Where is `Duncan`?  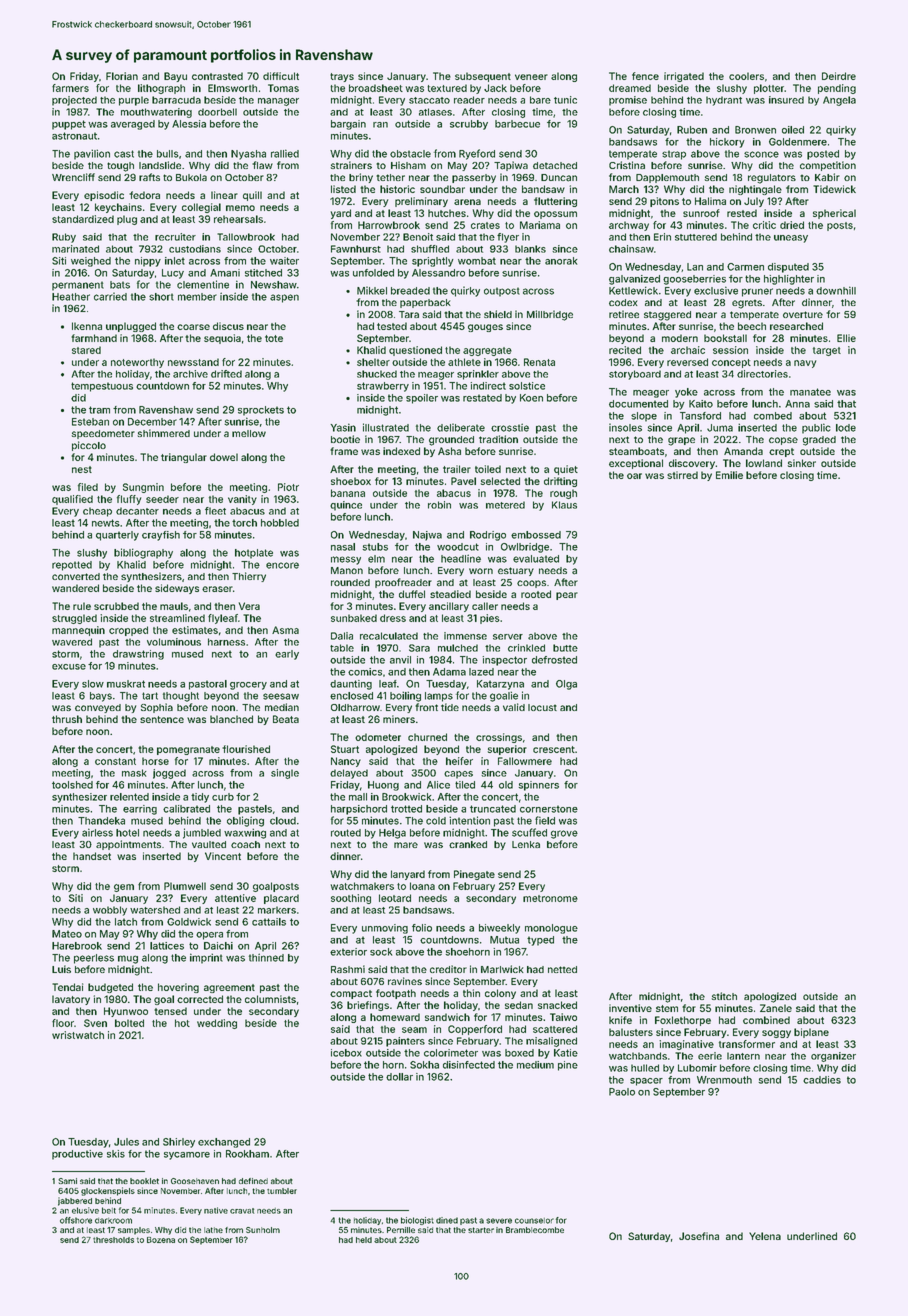
Duncan is located at coordinates (559, 178).
